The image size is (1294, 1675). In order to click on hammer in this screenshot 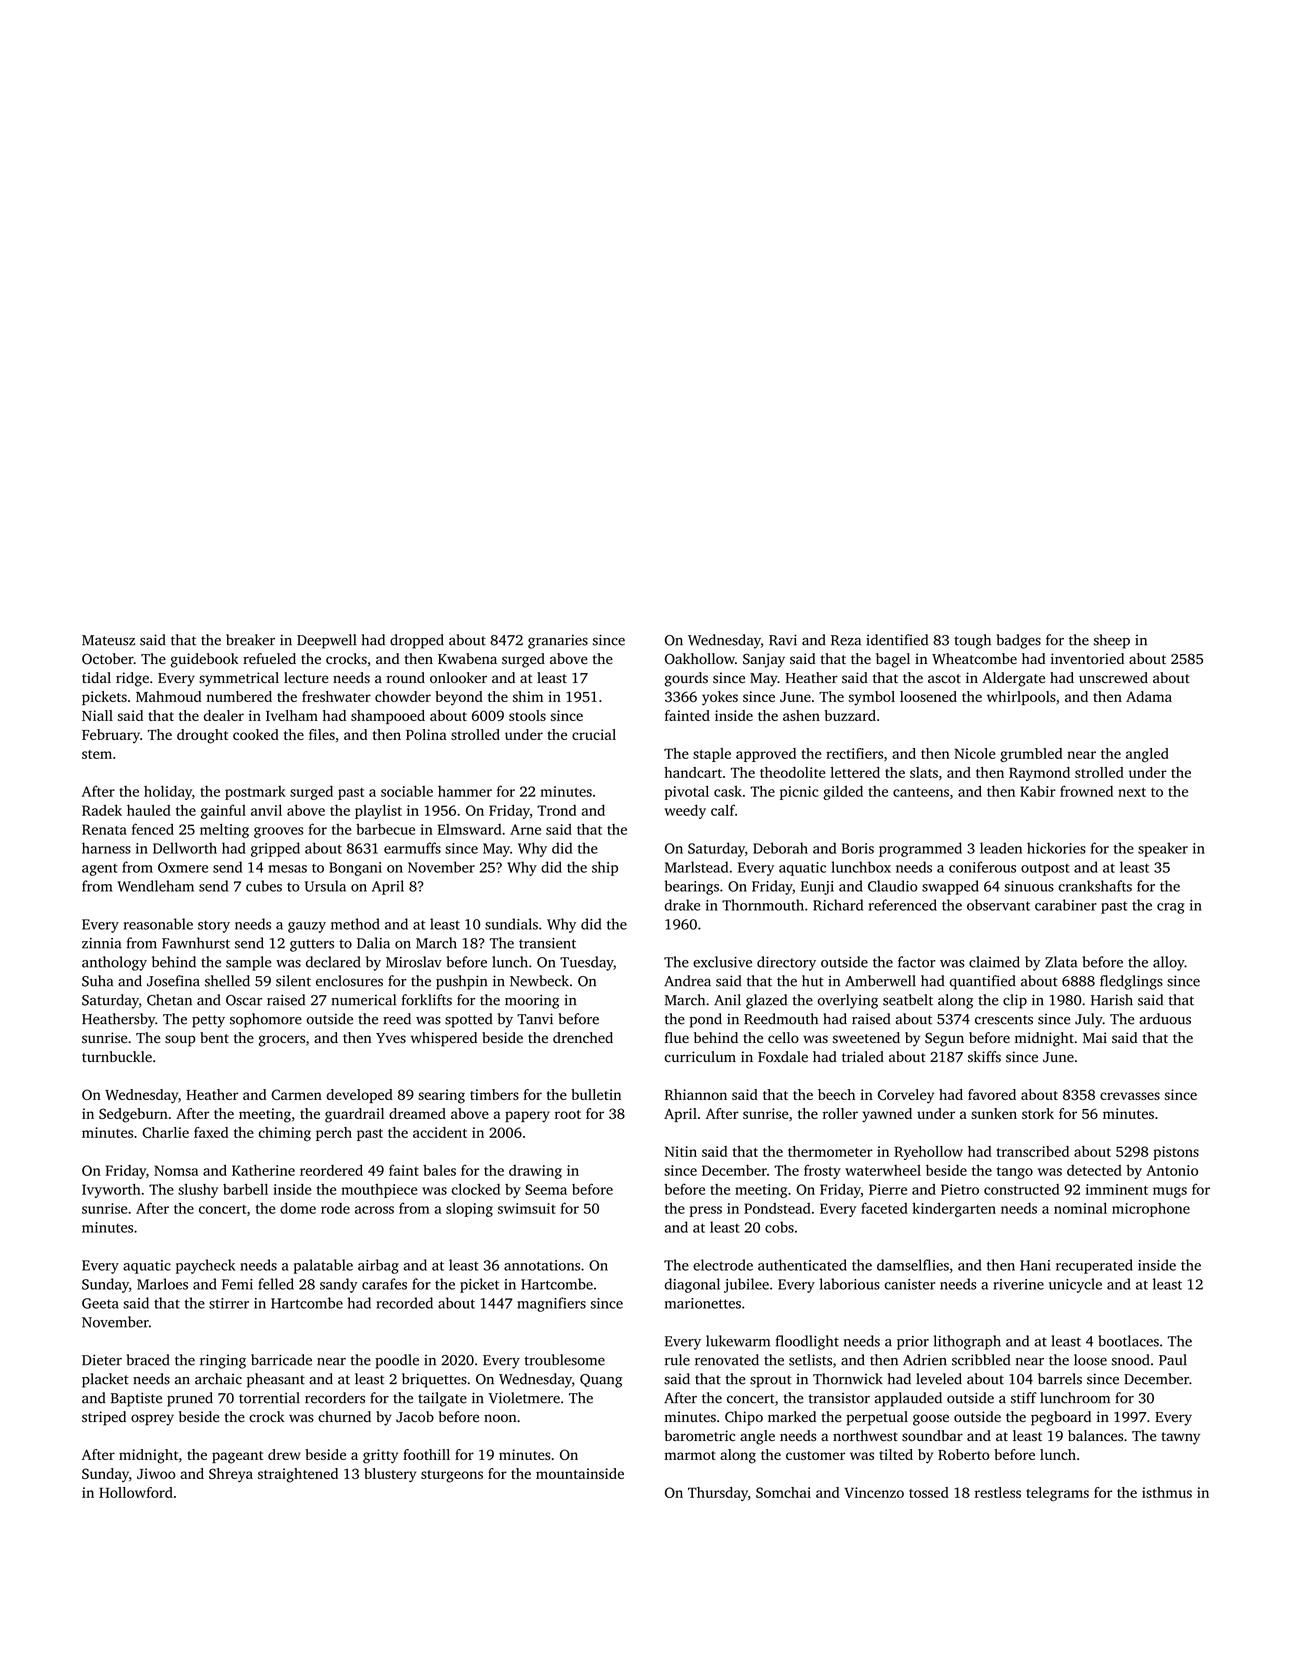, I will do `click(465, 791)`.
